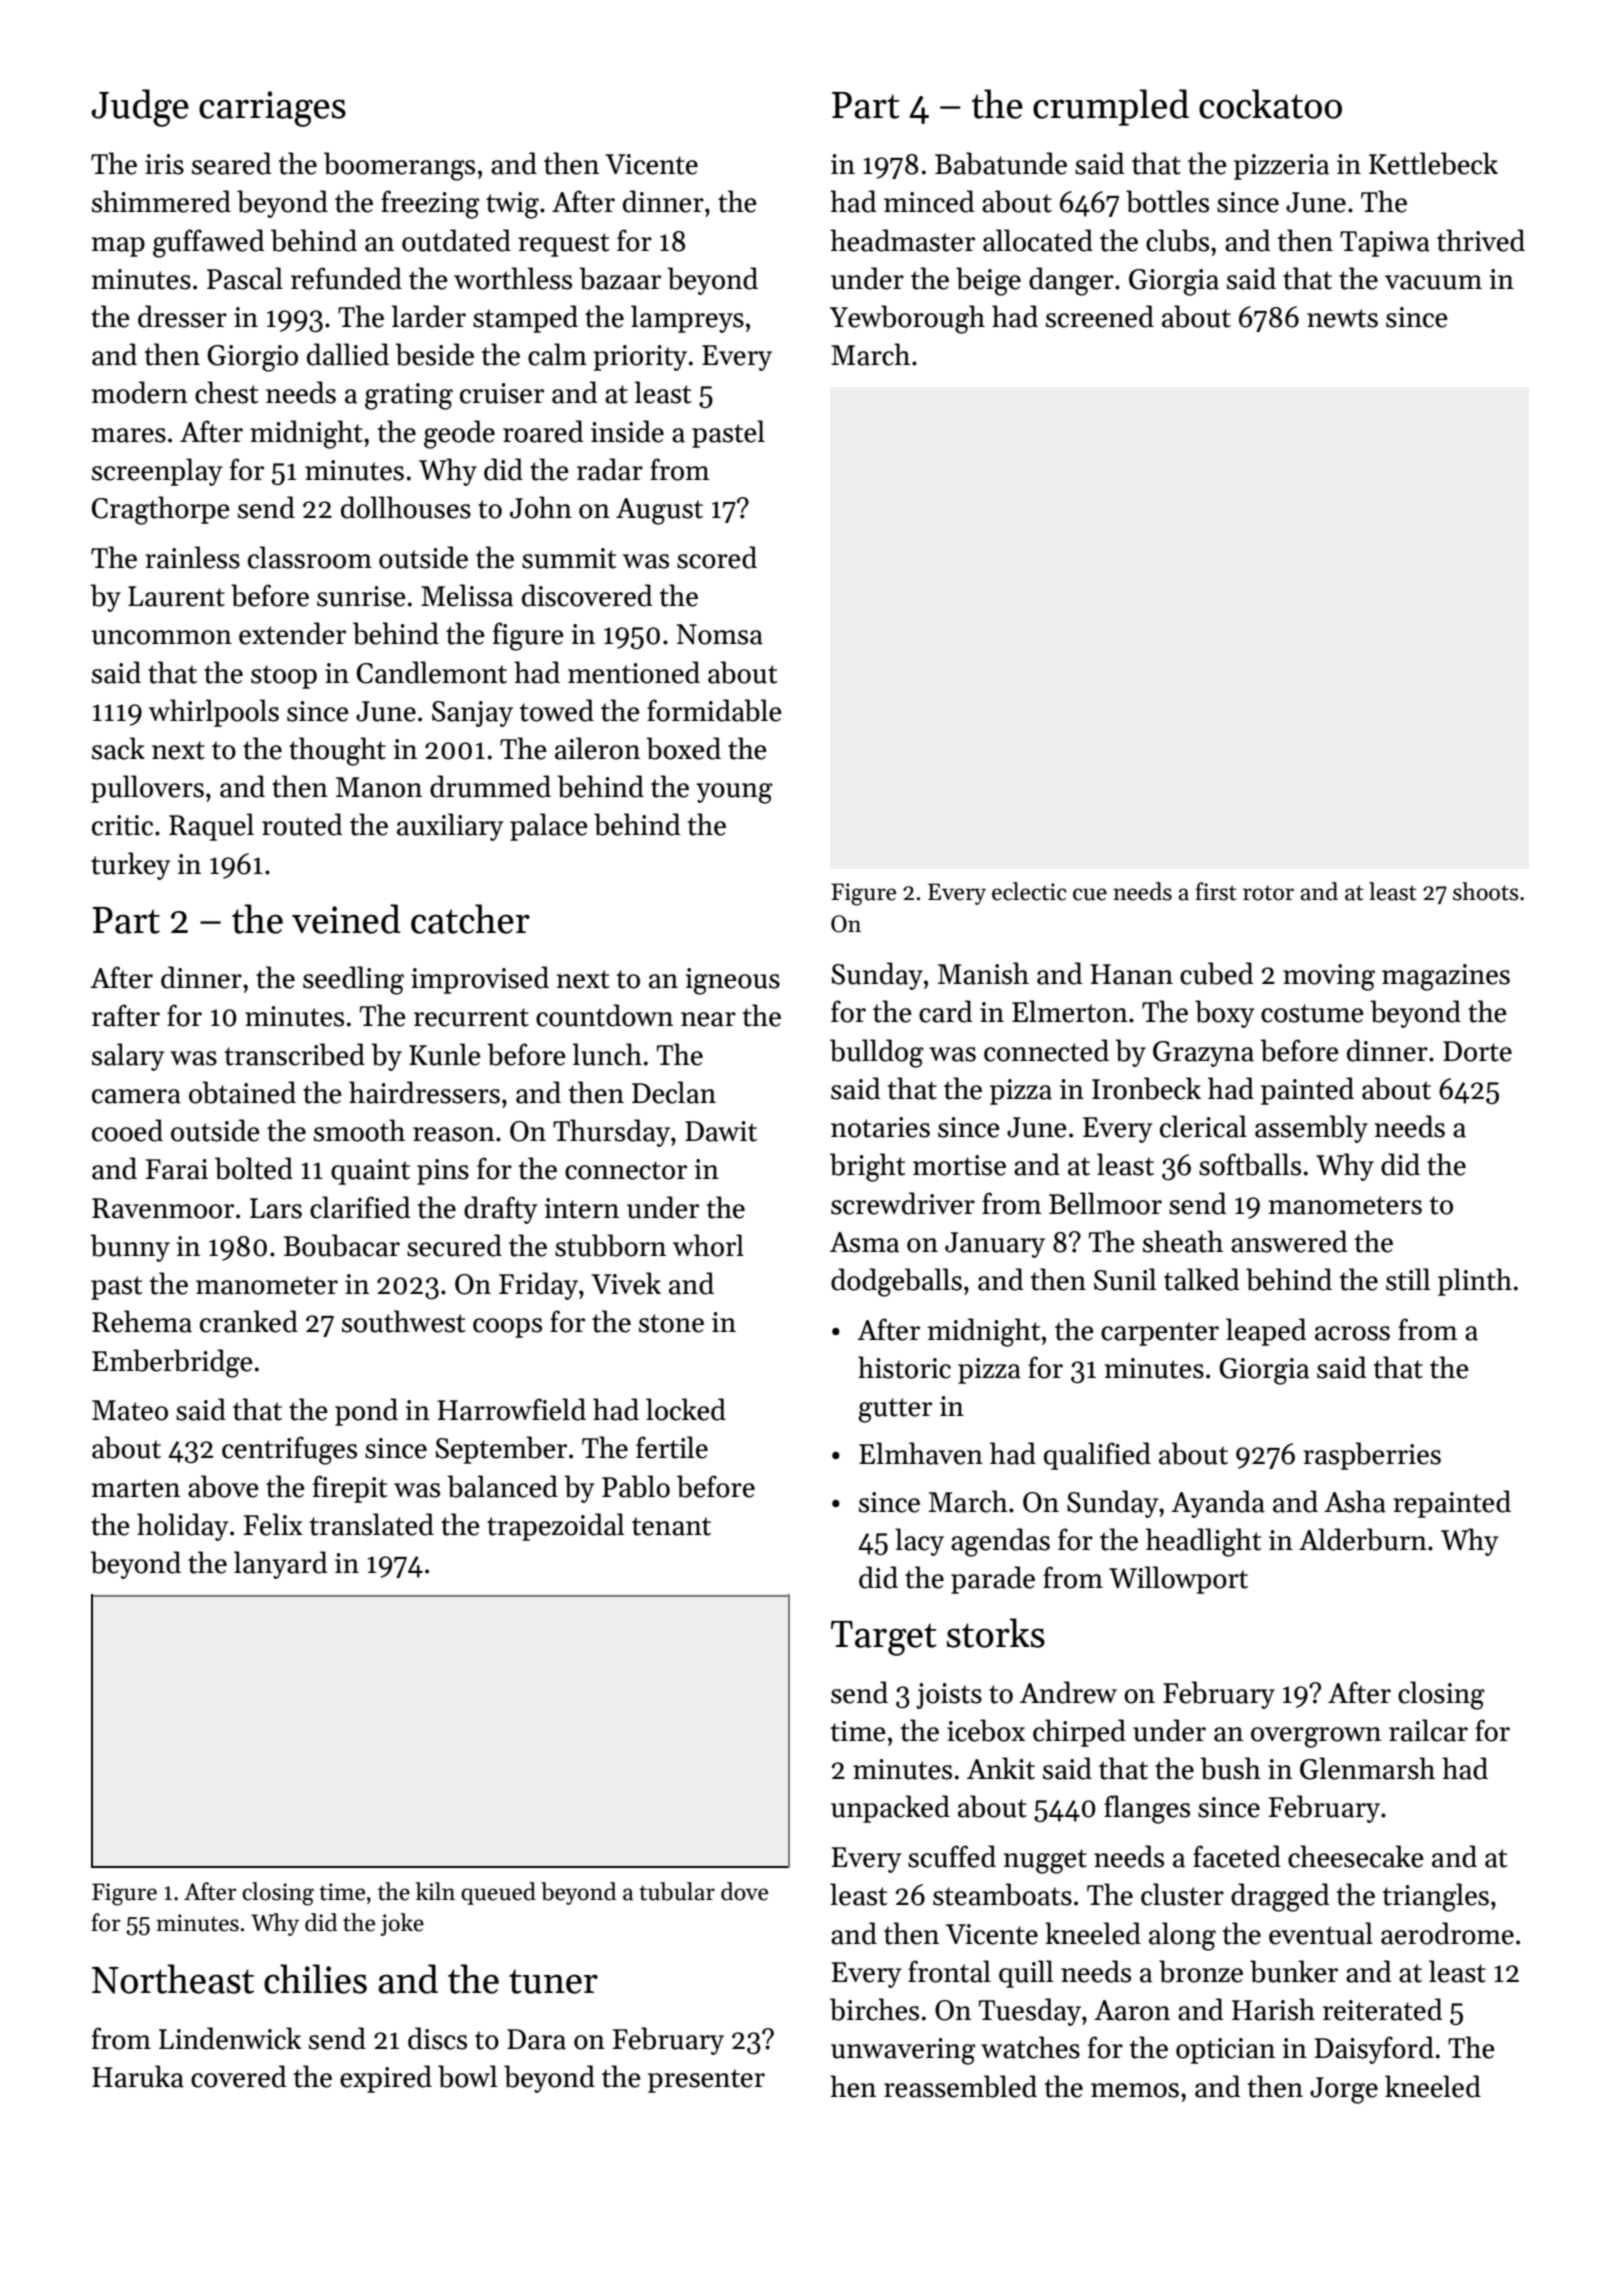  What do you see at coordinates (734, 793) in the screenshot?
I see `young` at bounding box center [734, 793].
